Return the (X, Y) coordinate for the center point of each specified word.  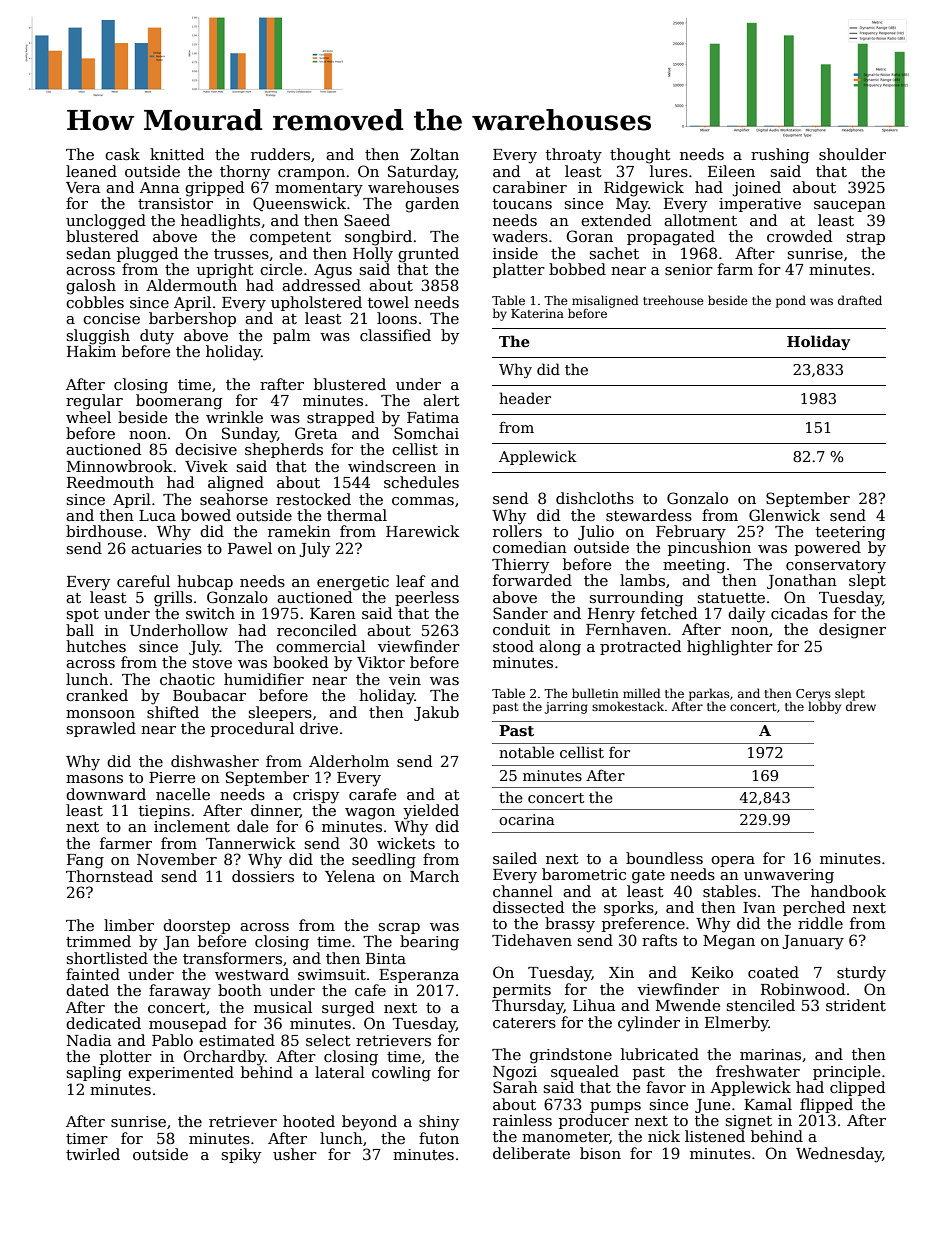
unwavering (789, 876)
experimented (181, 1073)
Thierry (520, 566)
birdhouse (104, 531)
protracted (640, 647)
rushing (780, 156)
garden (432, 205)
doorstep (196, 926)
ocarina (527, 819)
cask (122, 154)
